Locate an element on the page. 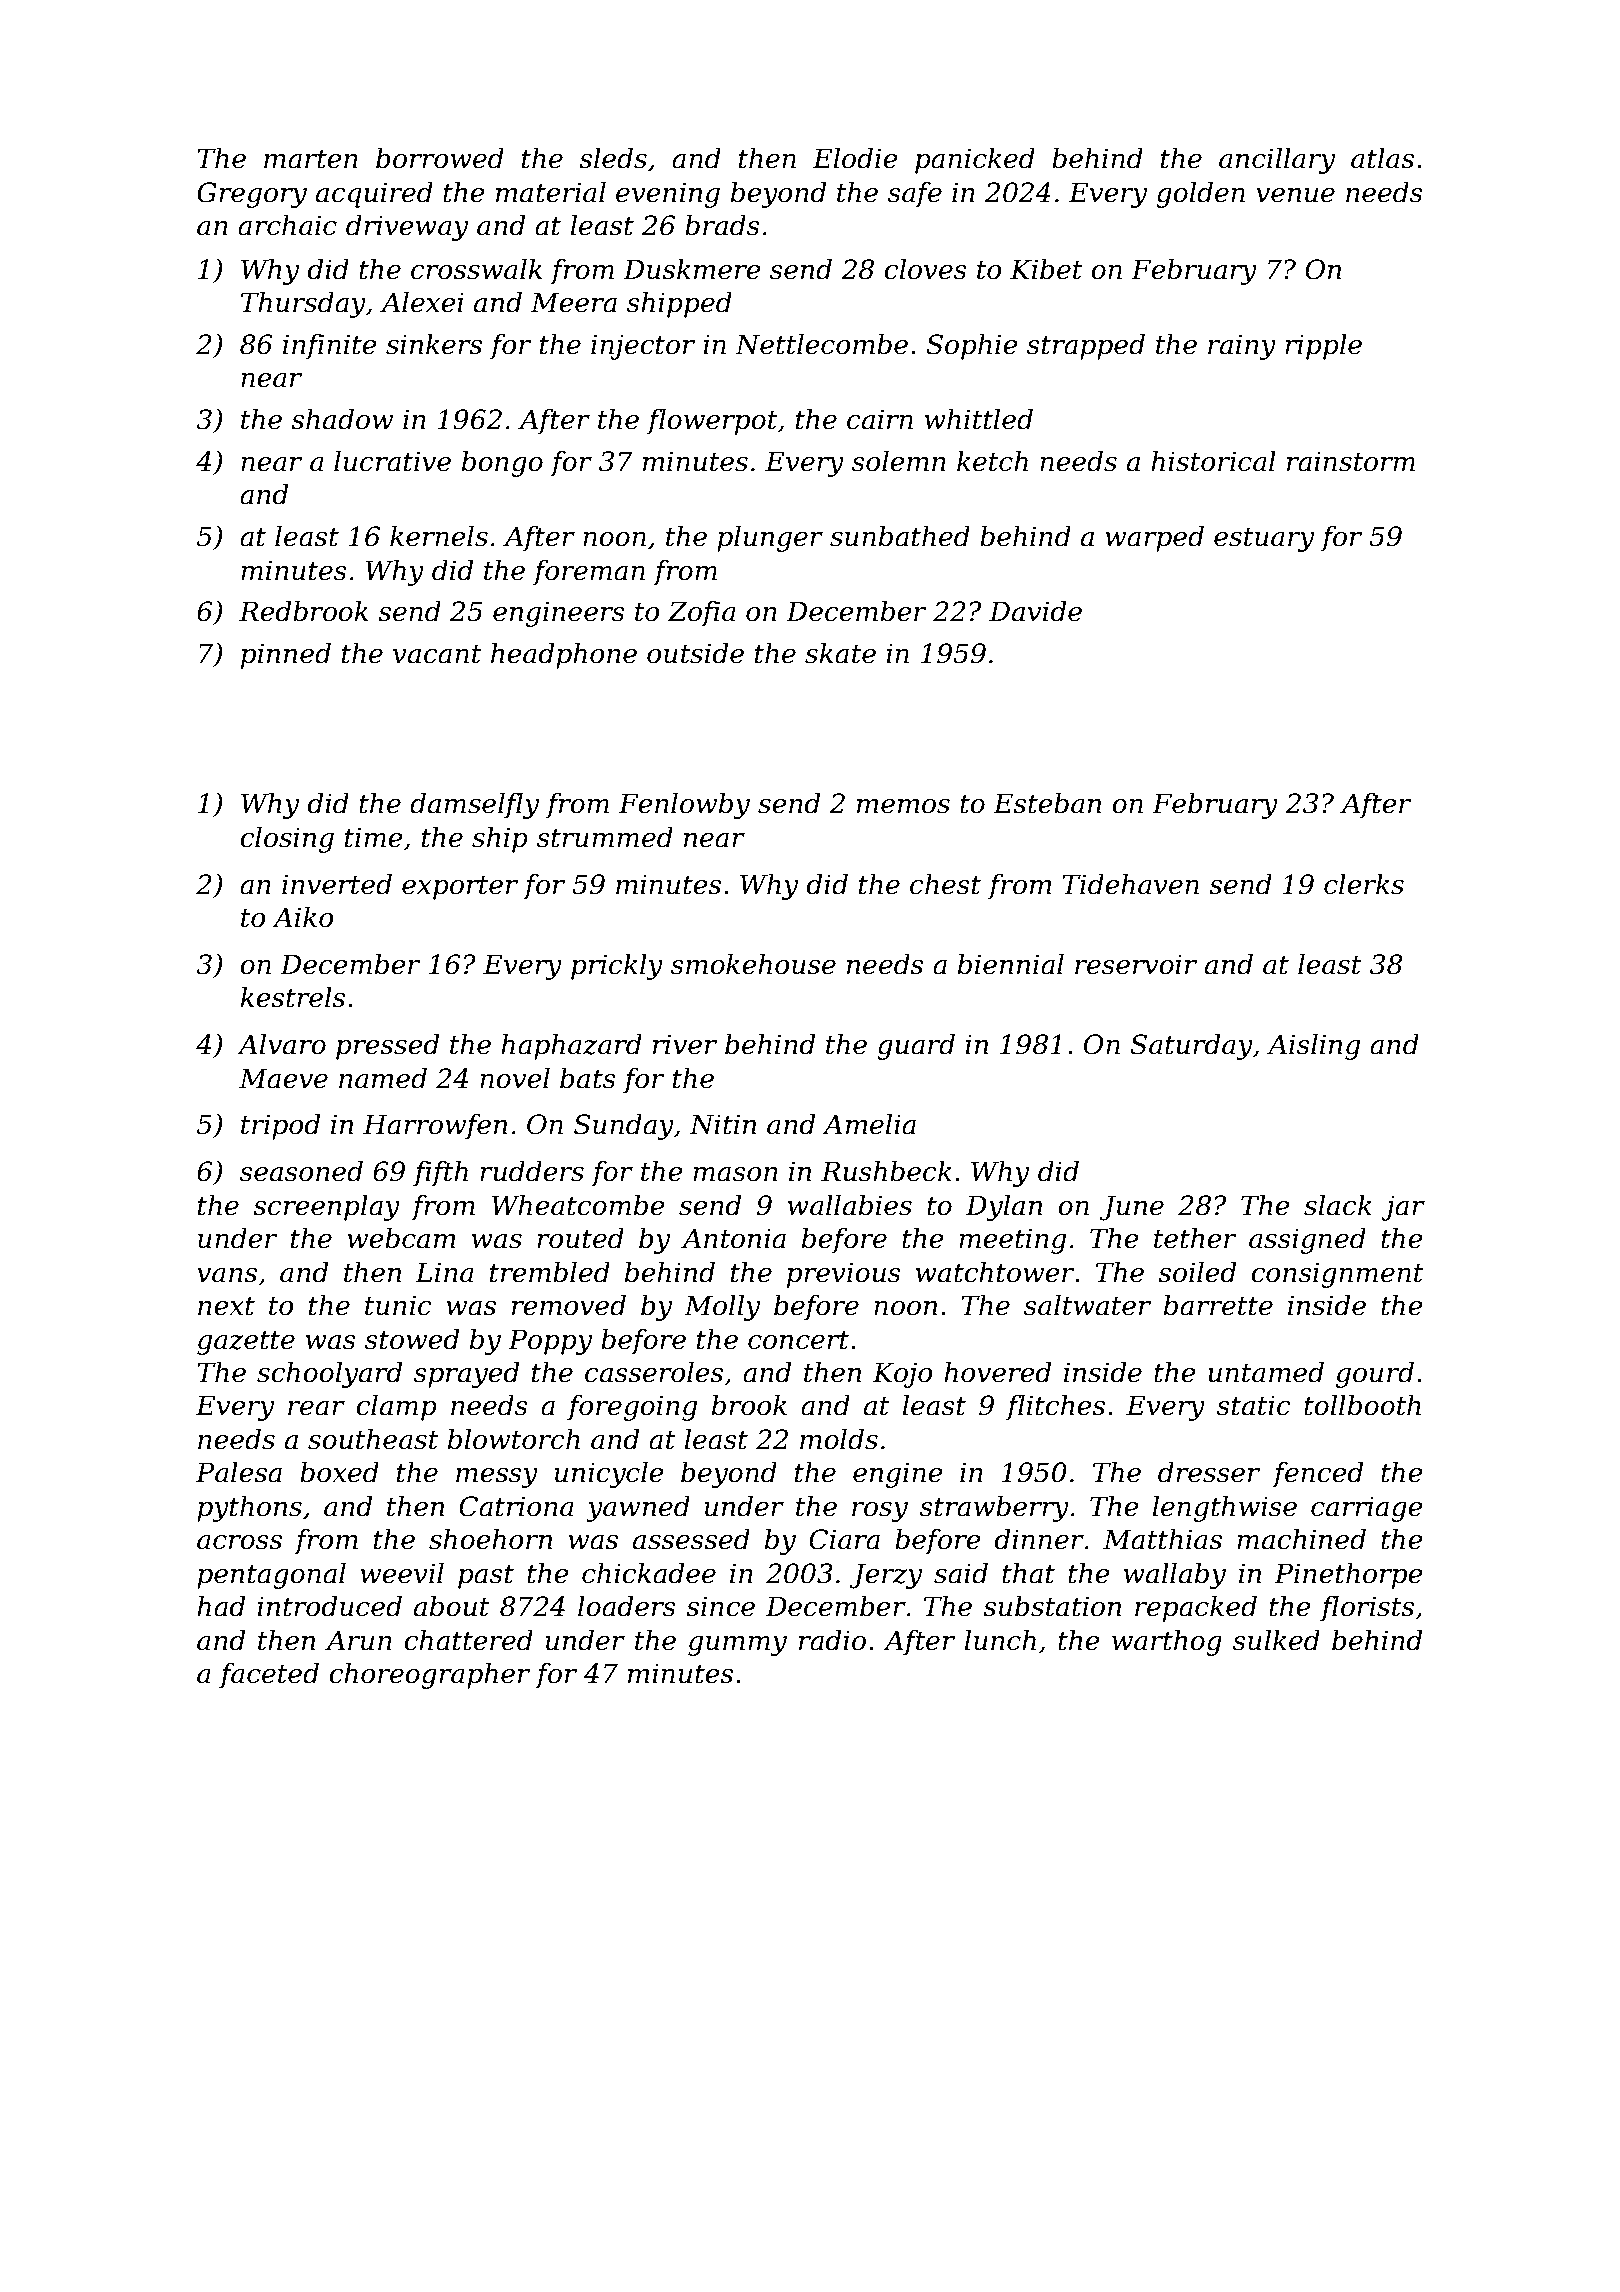  outside is located at coordinates (695, 653).
